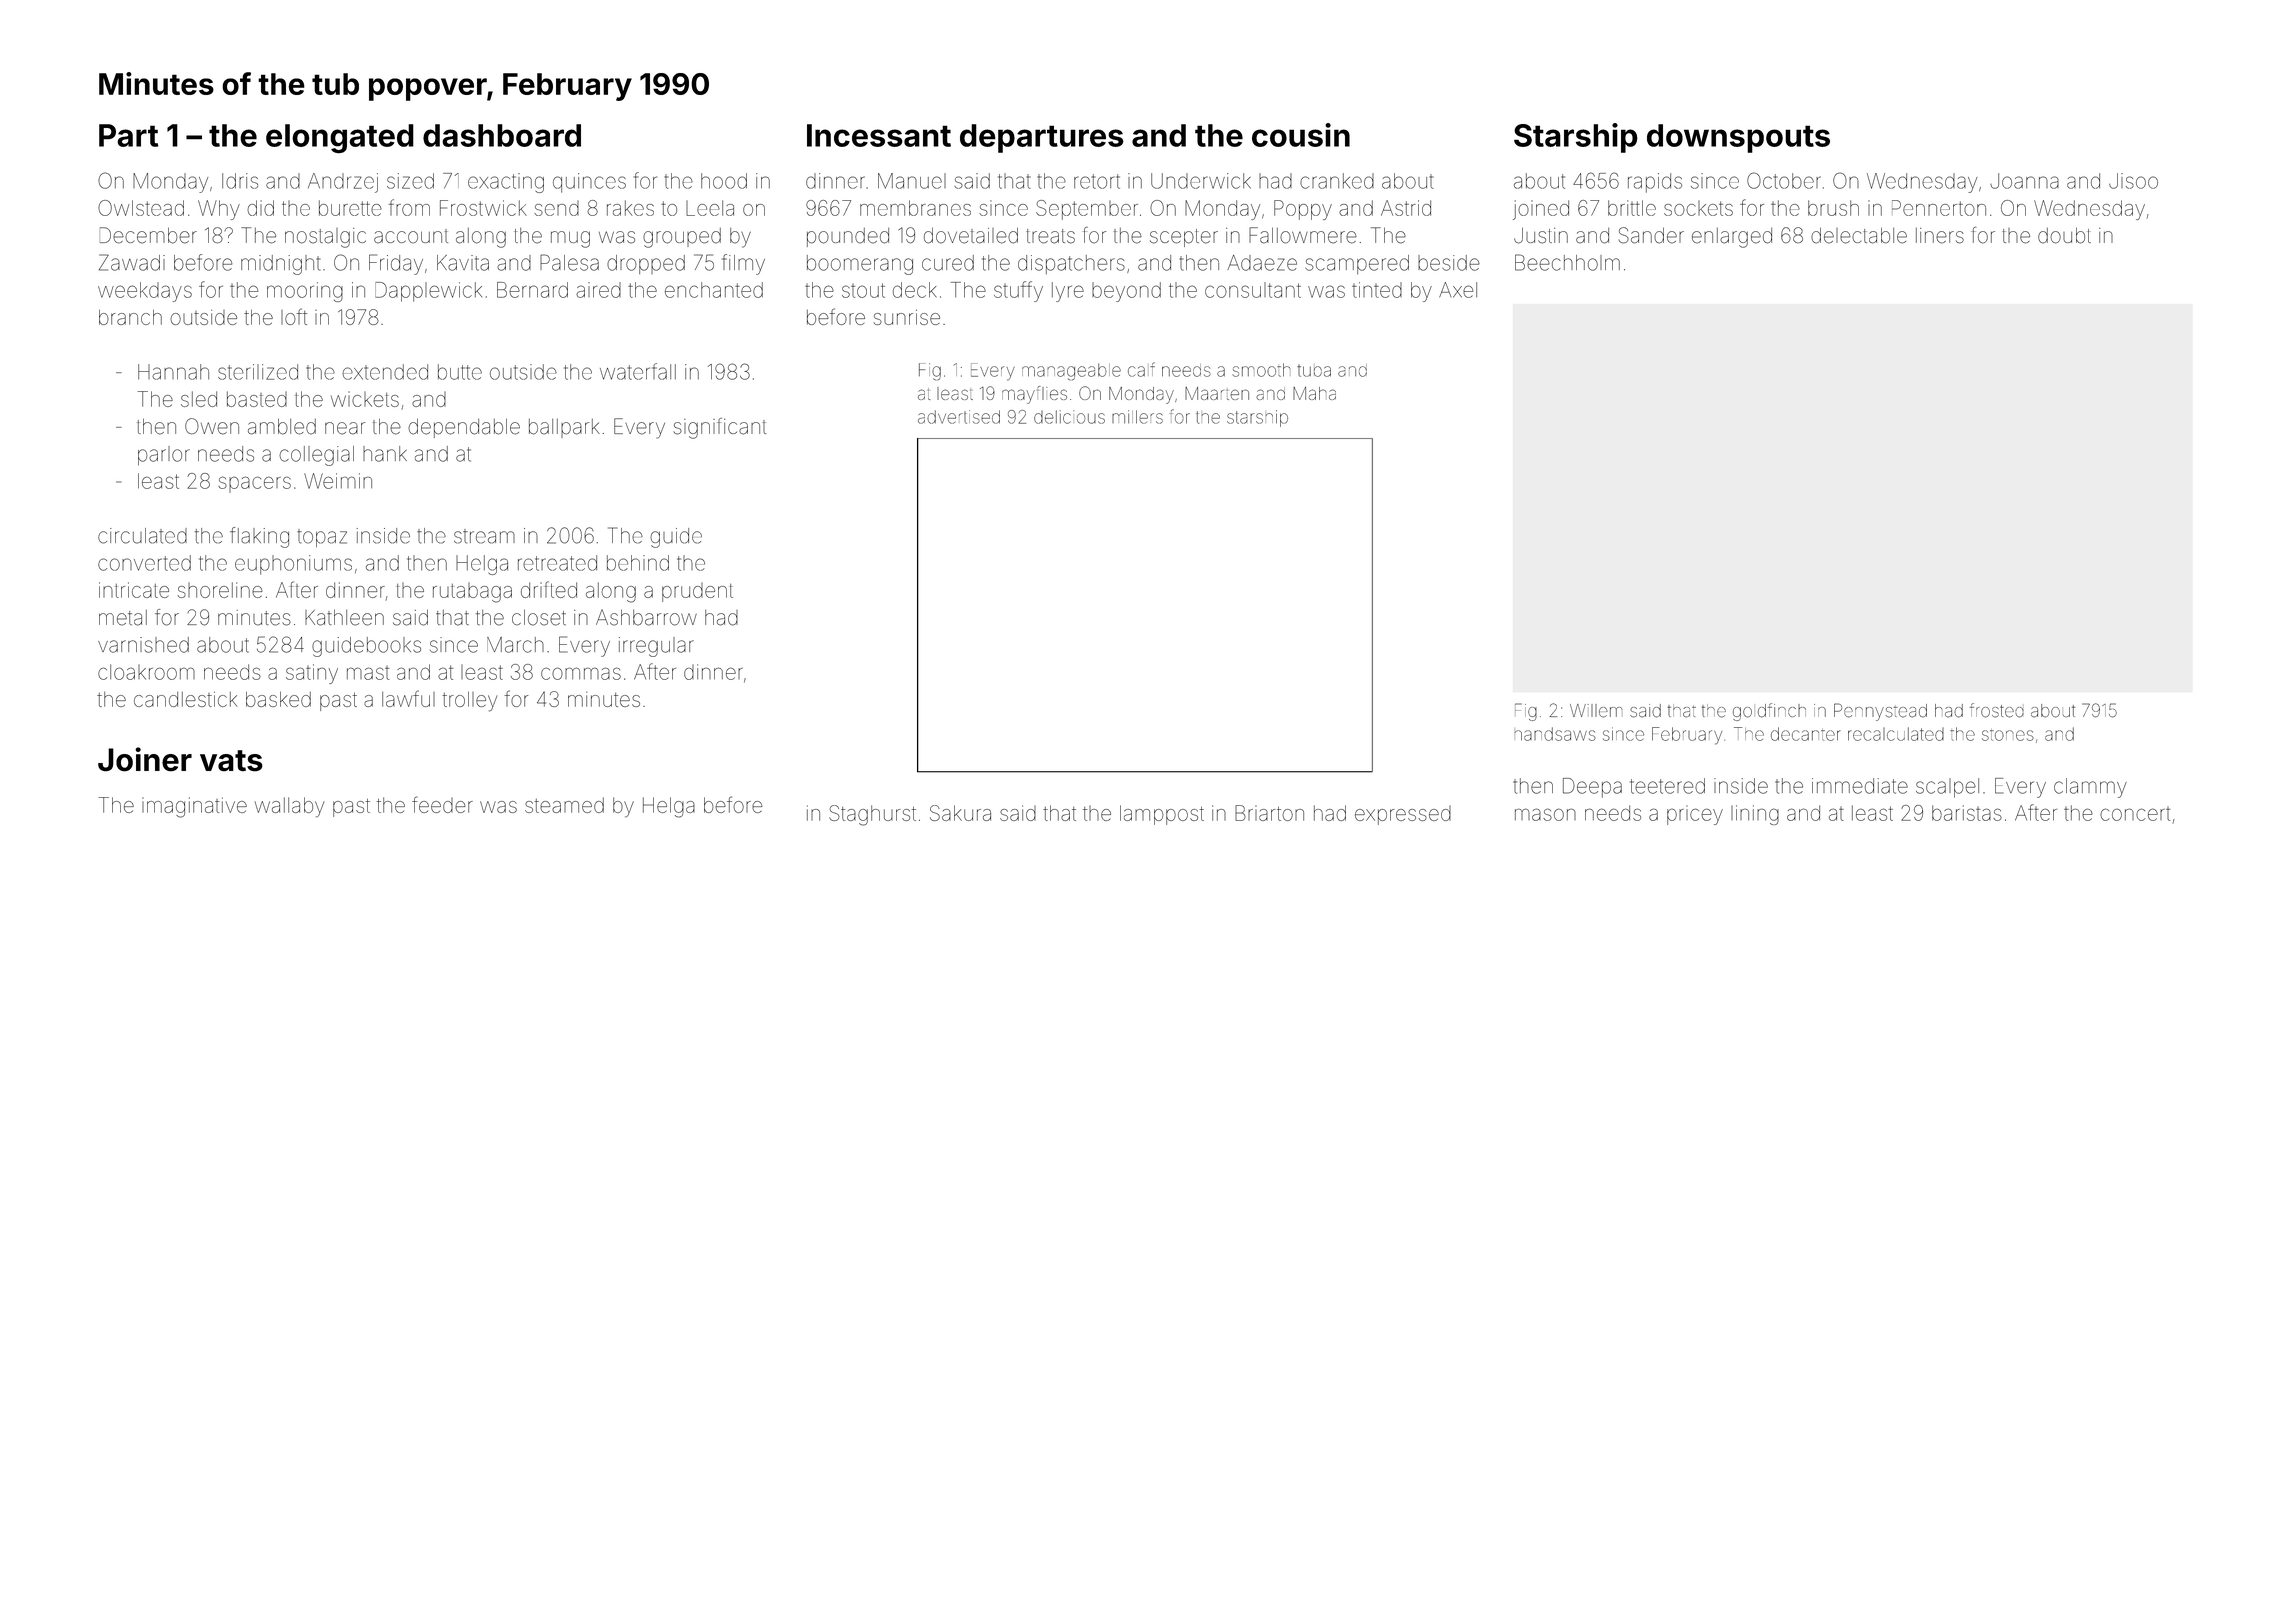  I want to click on elongated, so click(340, 139).
